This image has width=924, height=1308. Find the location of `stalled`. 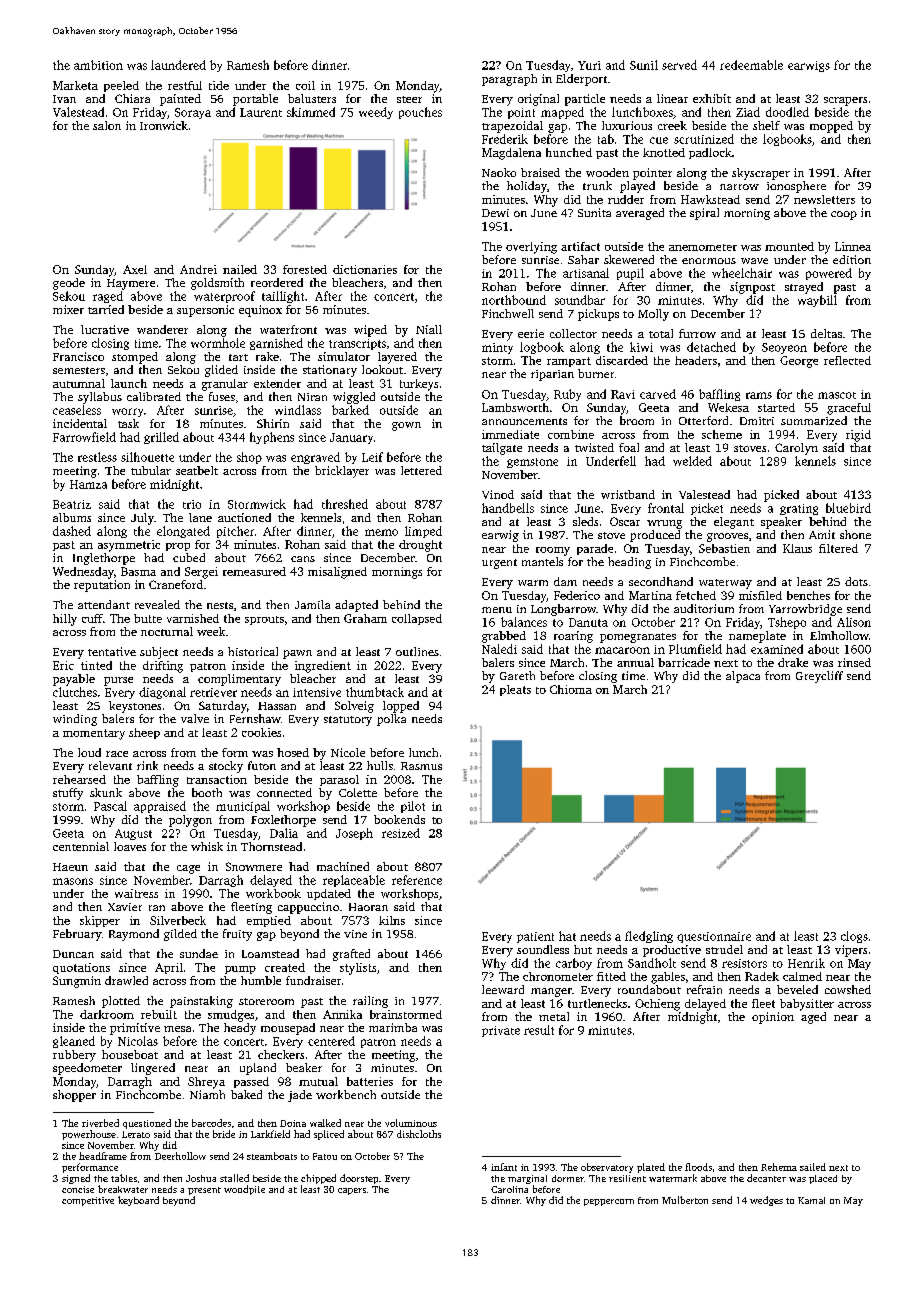

stalled is located at coordinates (234, 1178).
